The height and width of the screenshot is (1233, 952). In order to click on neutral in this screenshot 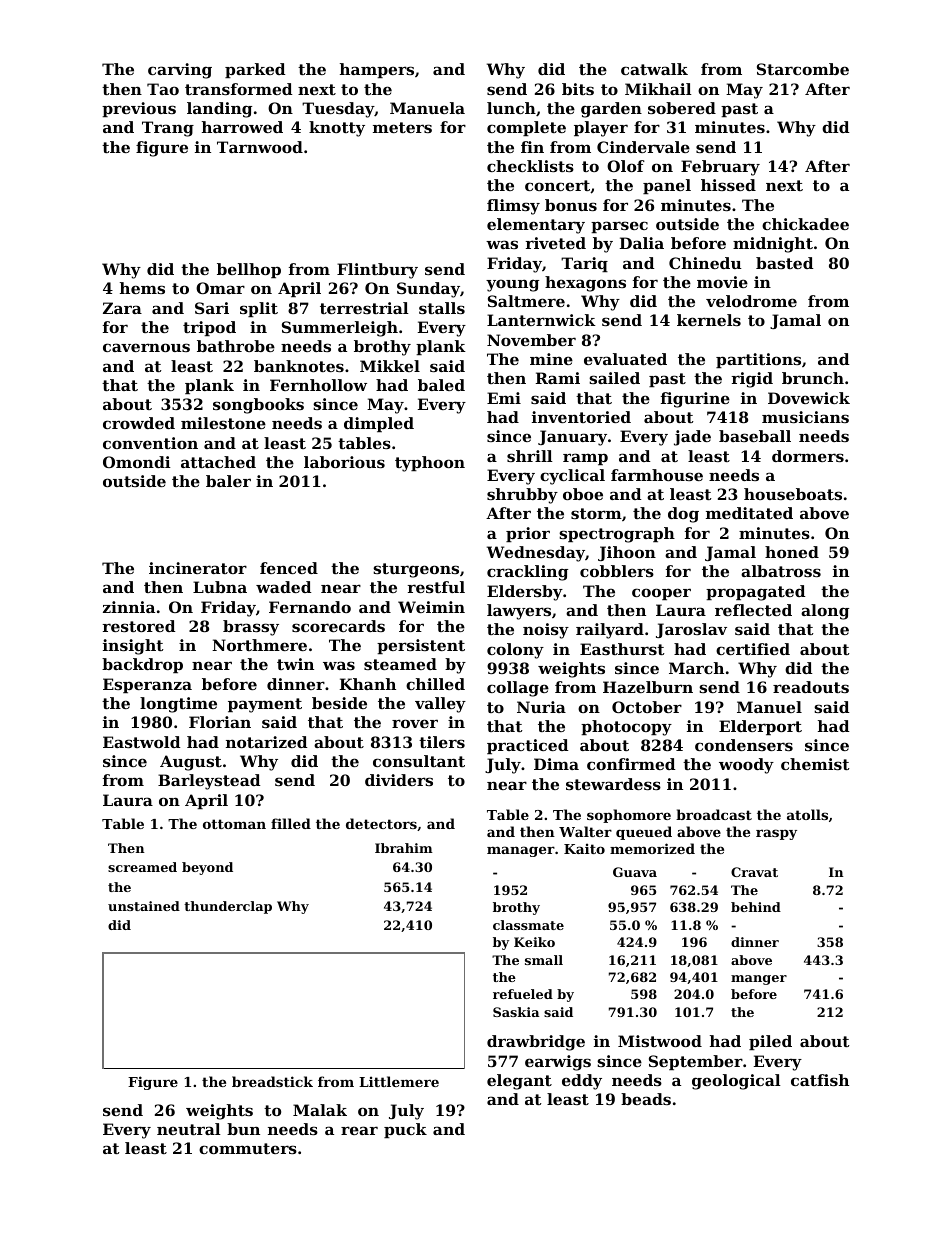, I will do `click(189, 1129)`.
